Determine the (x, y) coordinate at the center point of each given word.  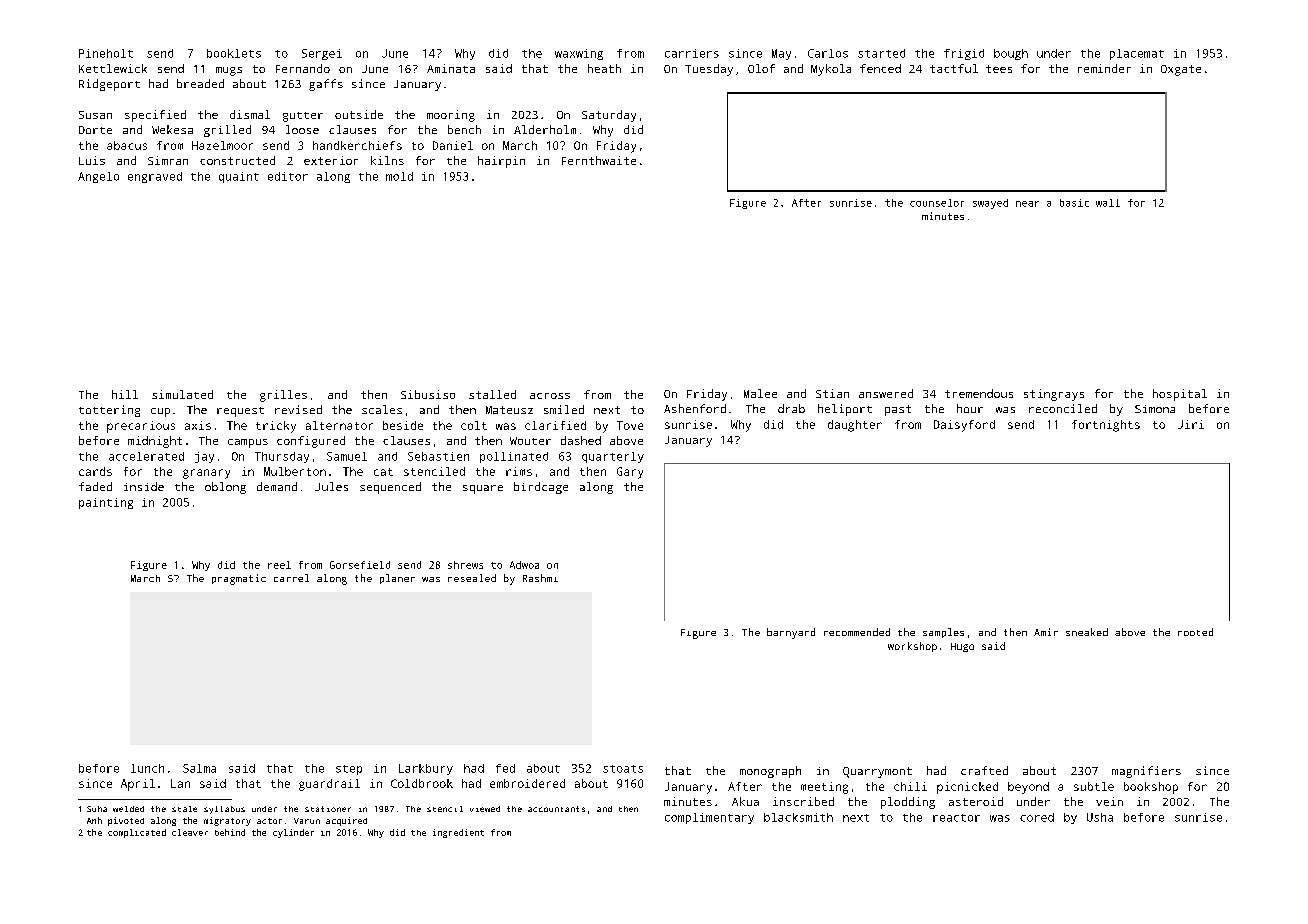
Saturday (609, 116)
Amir (1046, 632)
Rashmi (540, 578)
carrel (291, 578)
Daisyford (964, 426)
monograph (770, 772)
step (349, 770)
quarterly (613, 457)
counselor (937, 203)
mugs (229, 71)
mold (399, 176)
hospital (1180, 395)
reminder (1104, 68)
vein (1109, 801)
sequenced (390, 488)
